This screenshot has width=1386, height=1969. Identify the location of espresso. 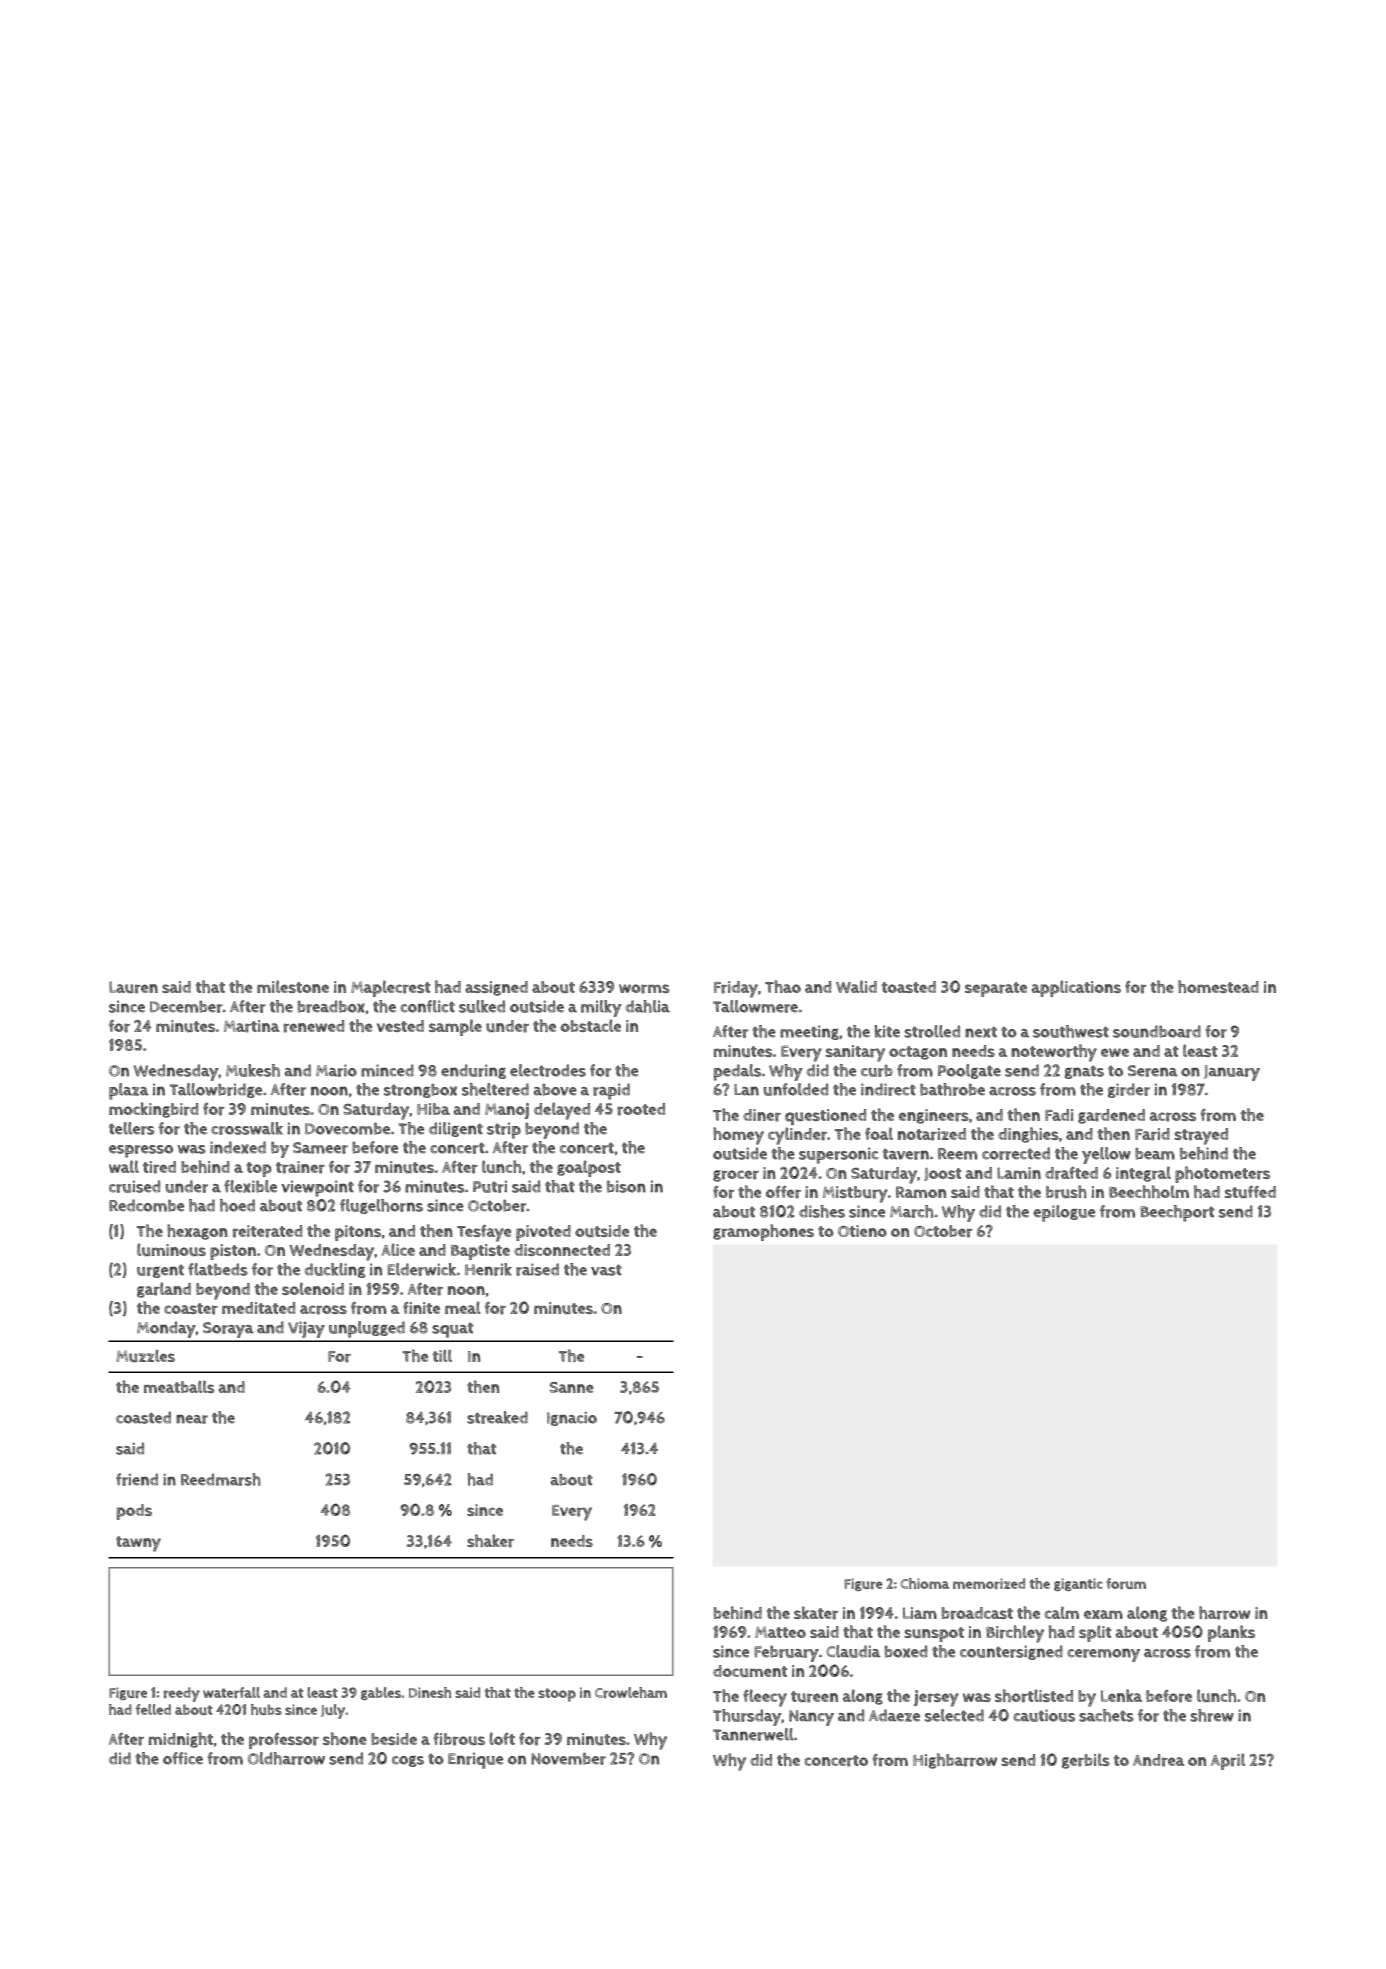
(141, 1151).
